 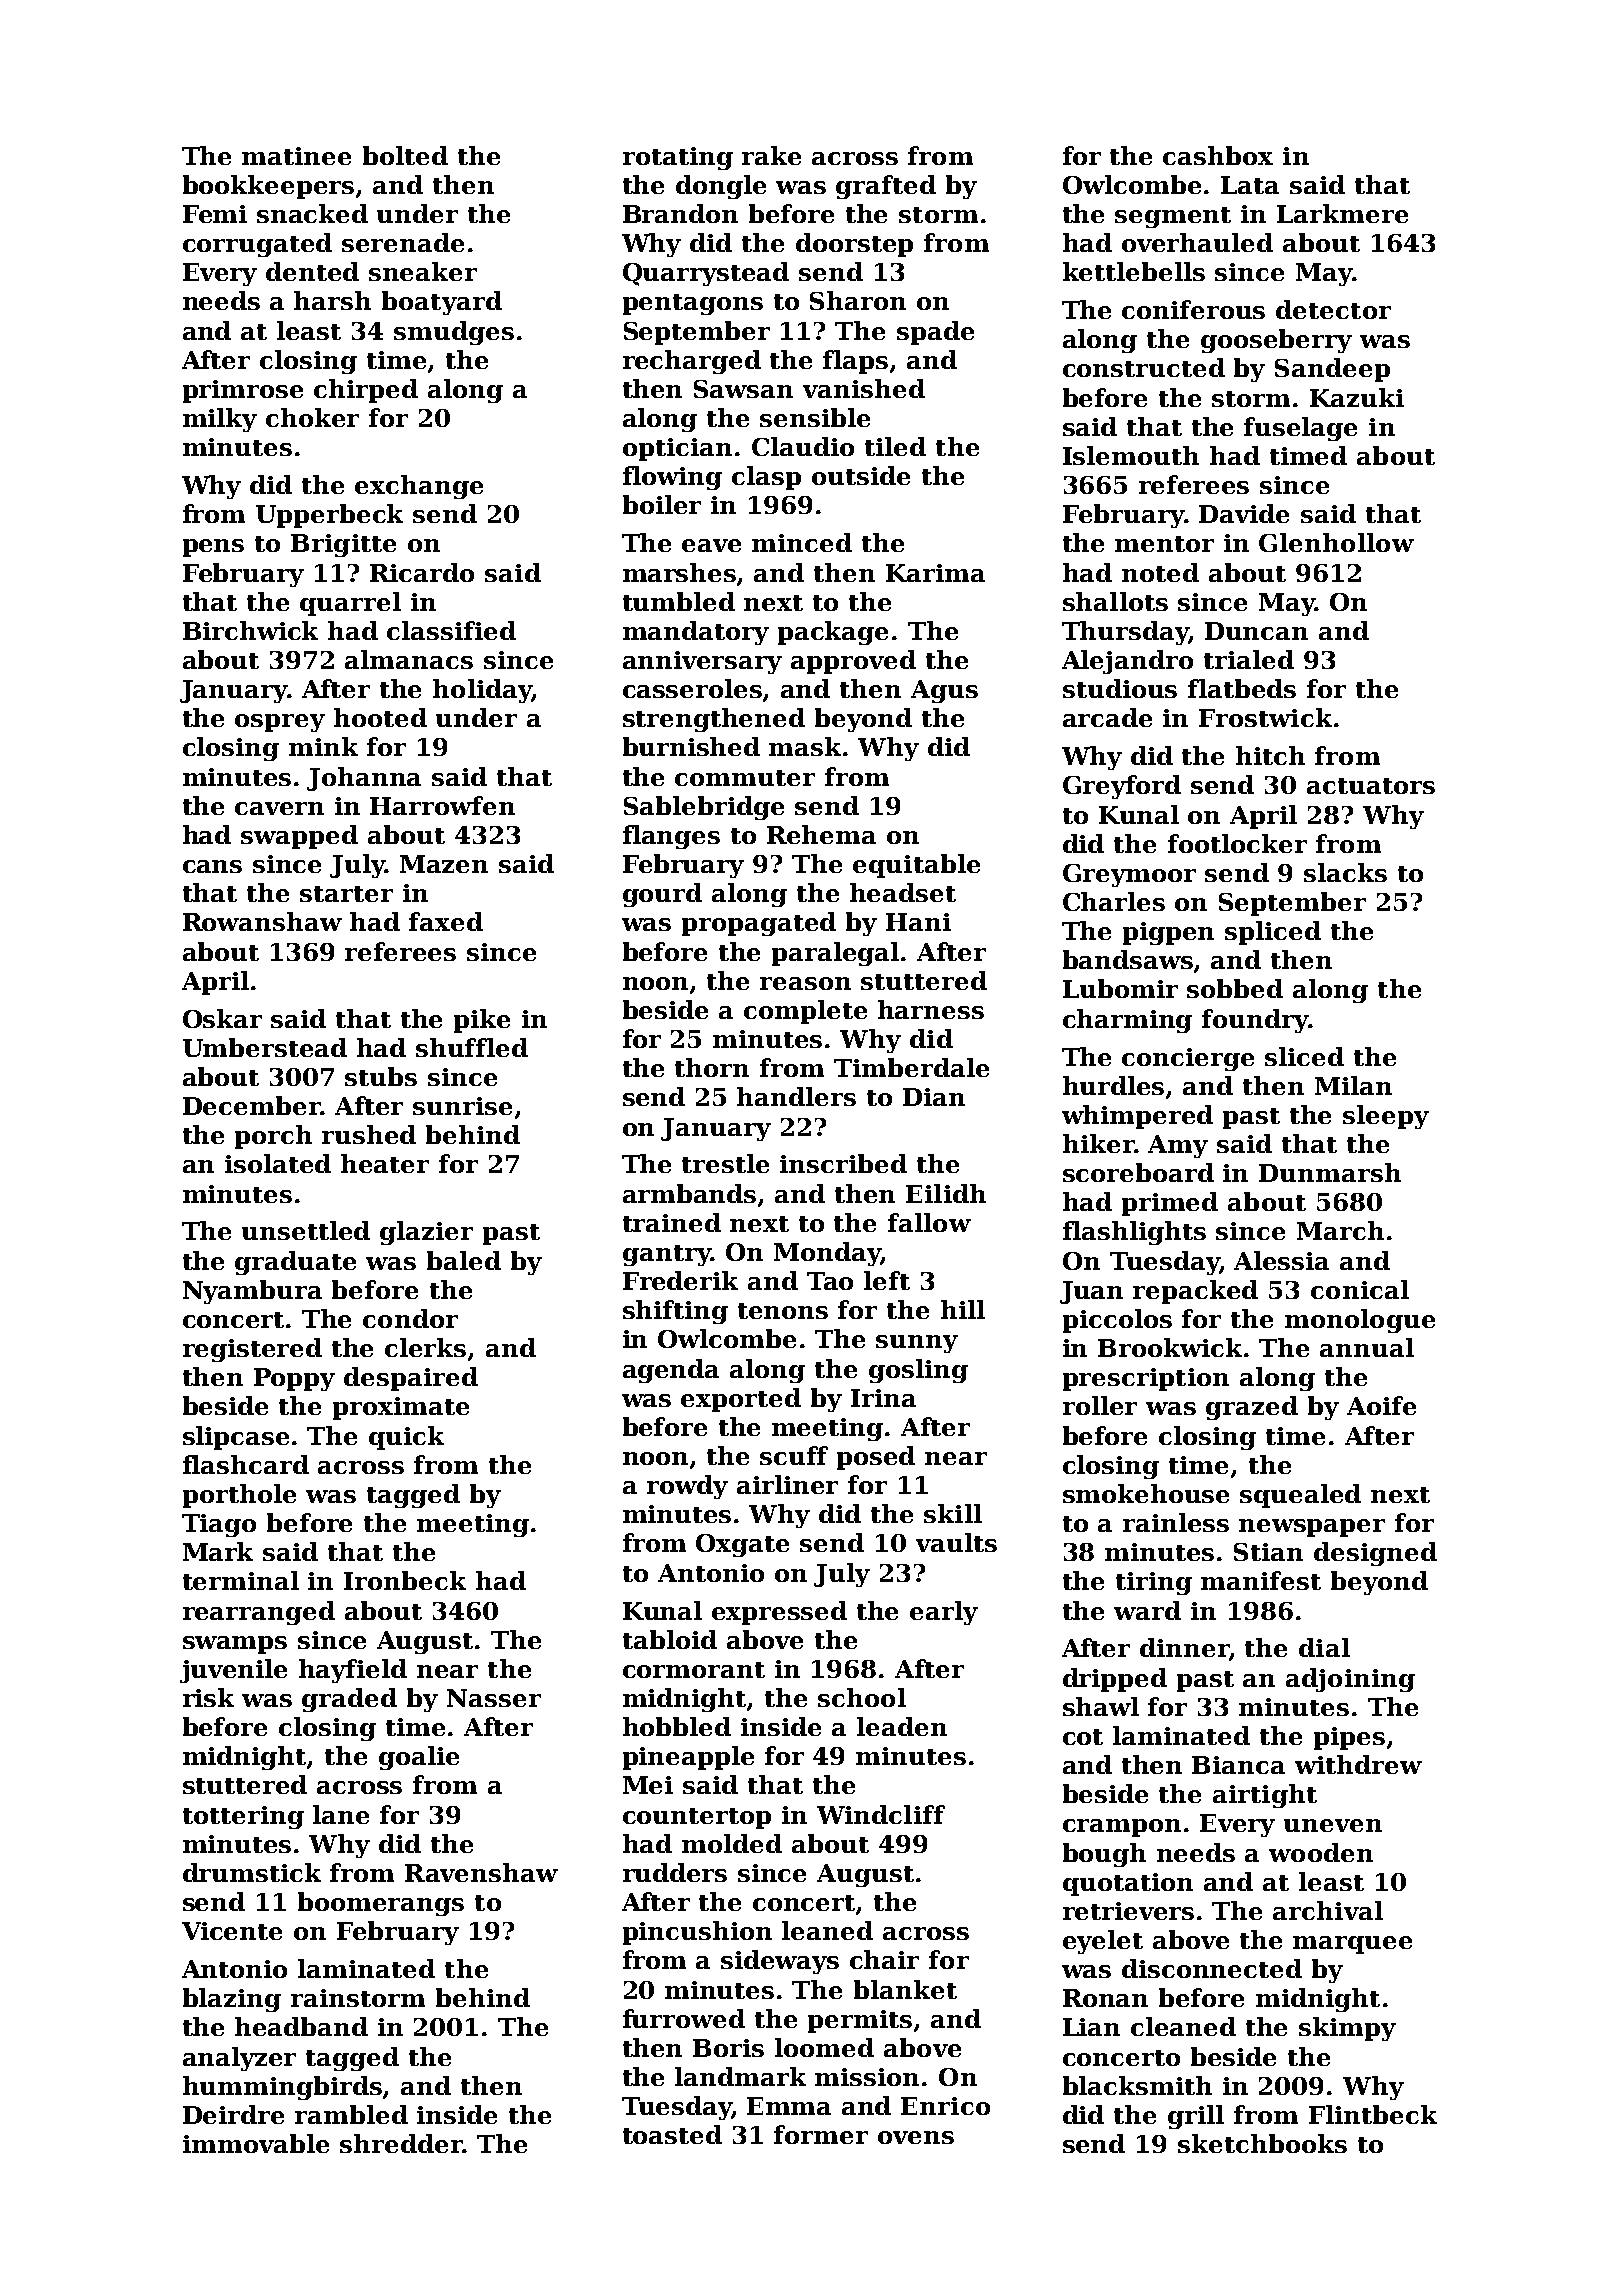 I want to click on early, so click(x=944, y=1613).
